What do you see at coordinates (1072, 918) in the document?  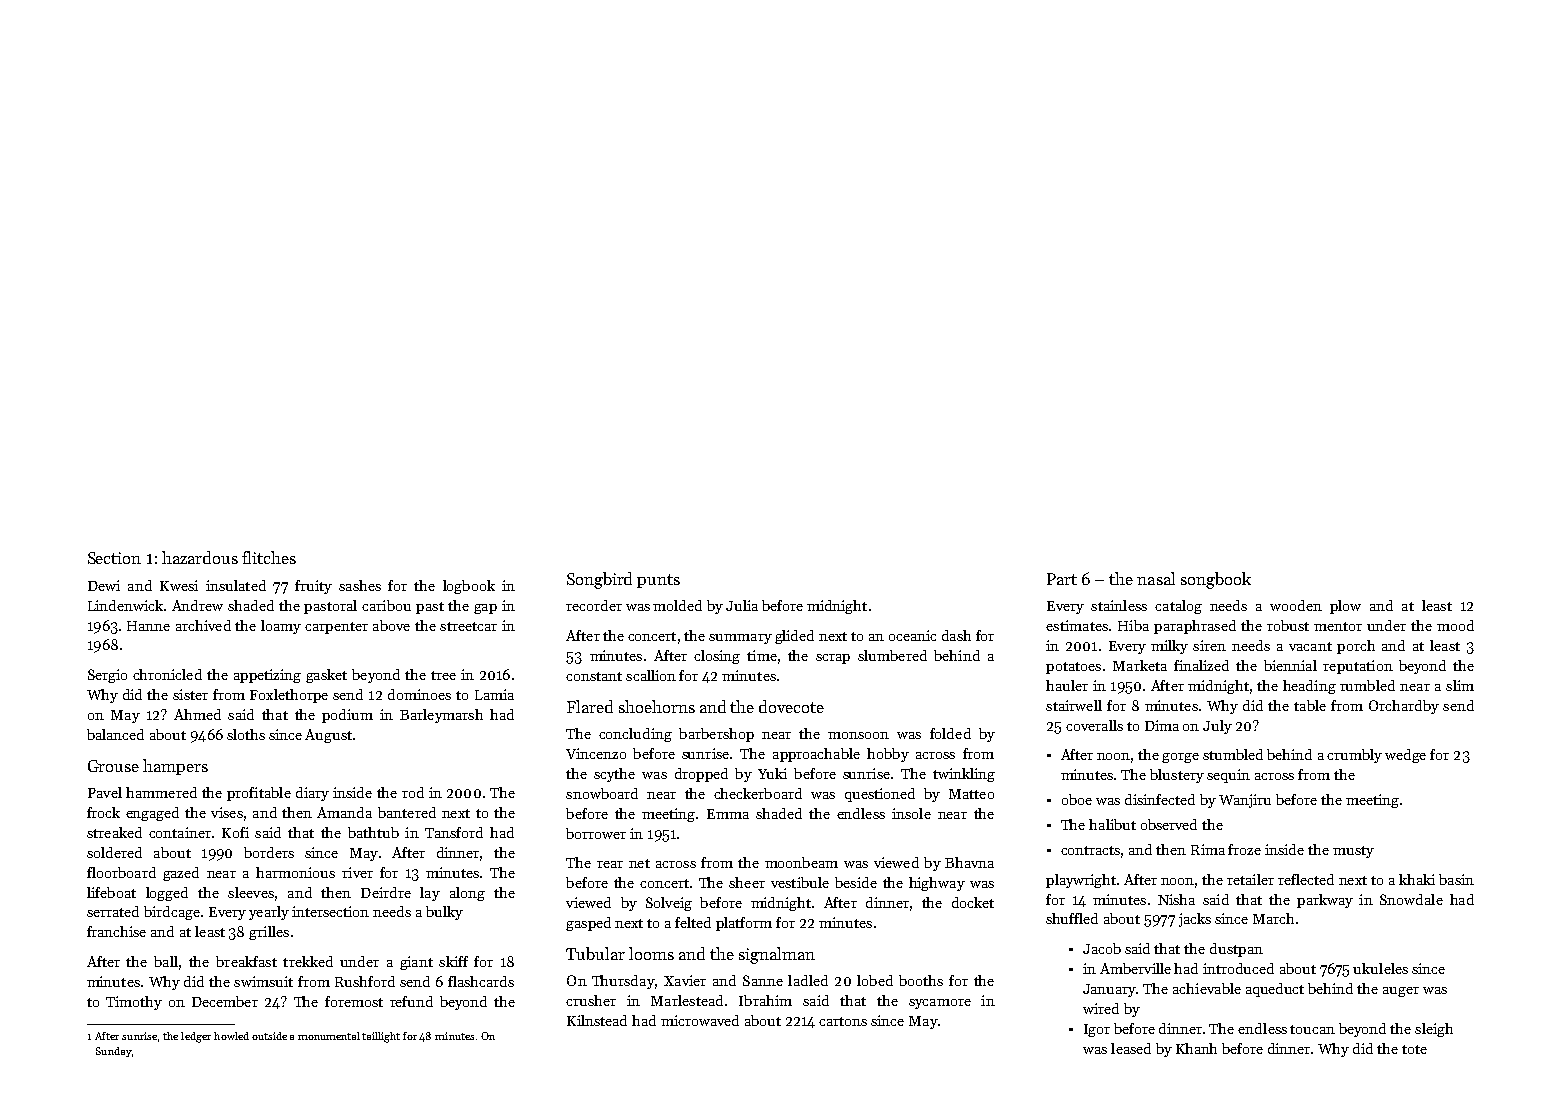 I see `shuffled` at bounding box center [1072, 918].
